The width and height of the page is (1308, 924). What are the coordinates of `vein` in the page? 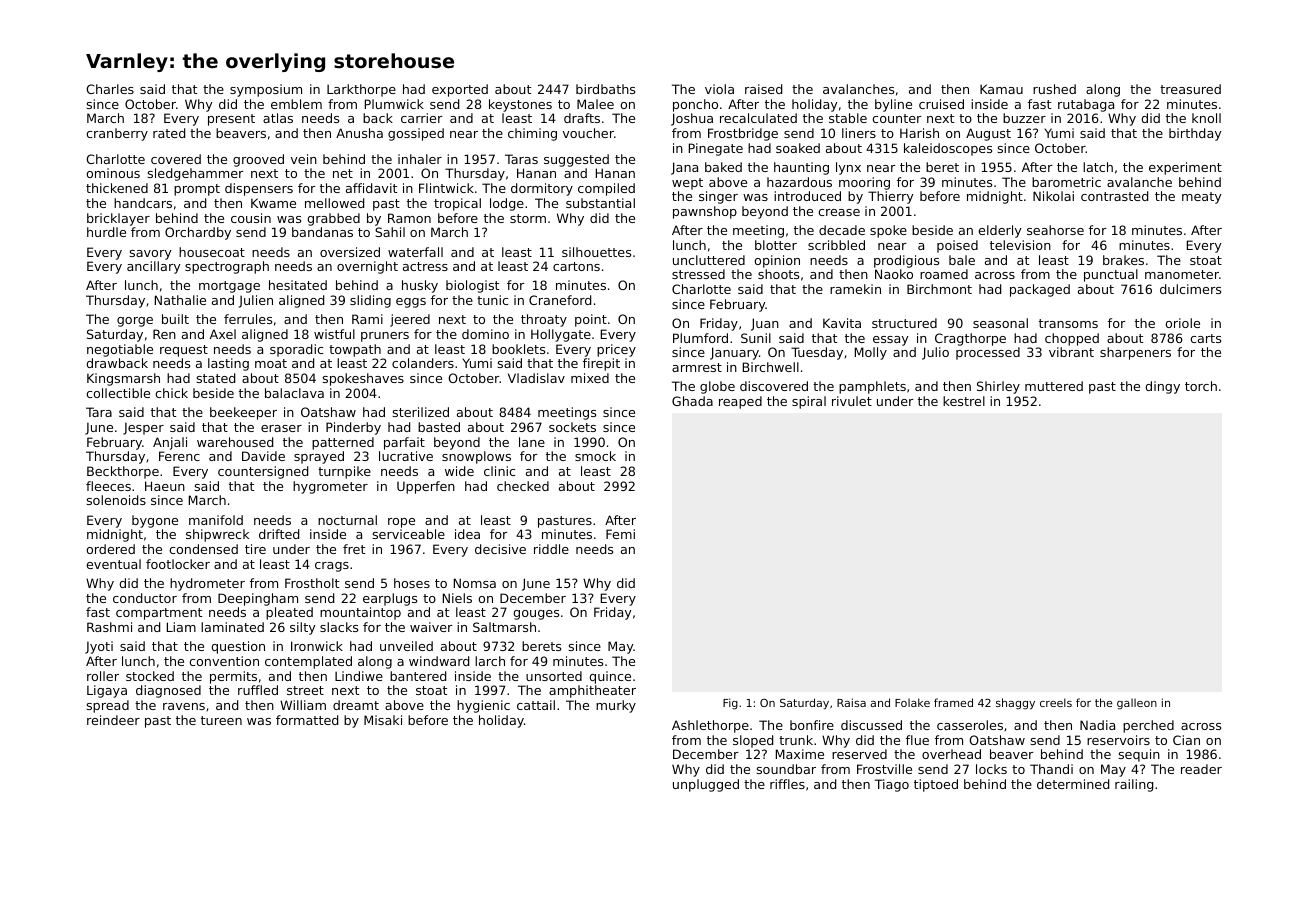 It's located at (304, 159).
